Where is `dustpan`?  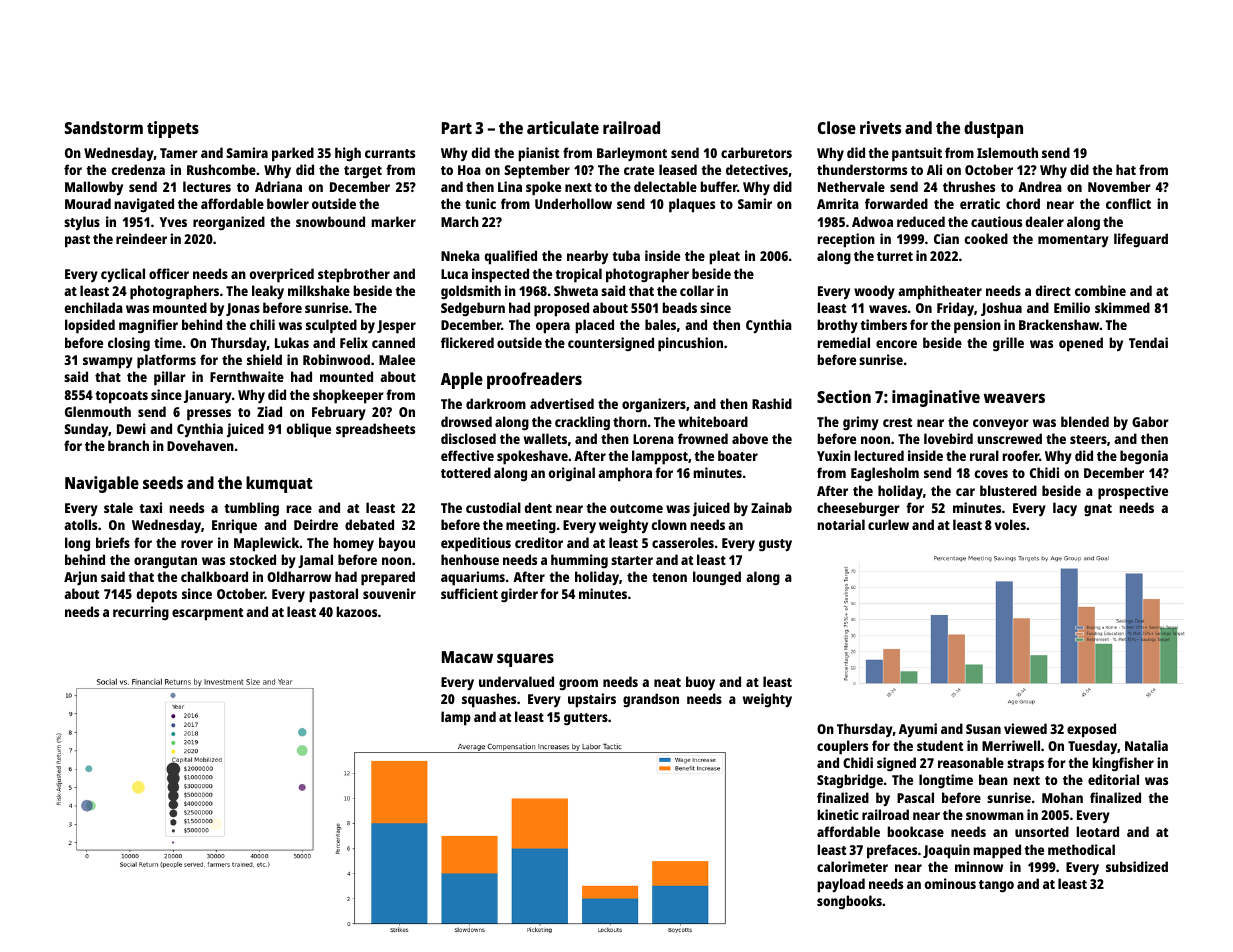
dustpan is located at coordinates (993, 129).
